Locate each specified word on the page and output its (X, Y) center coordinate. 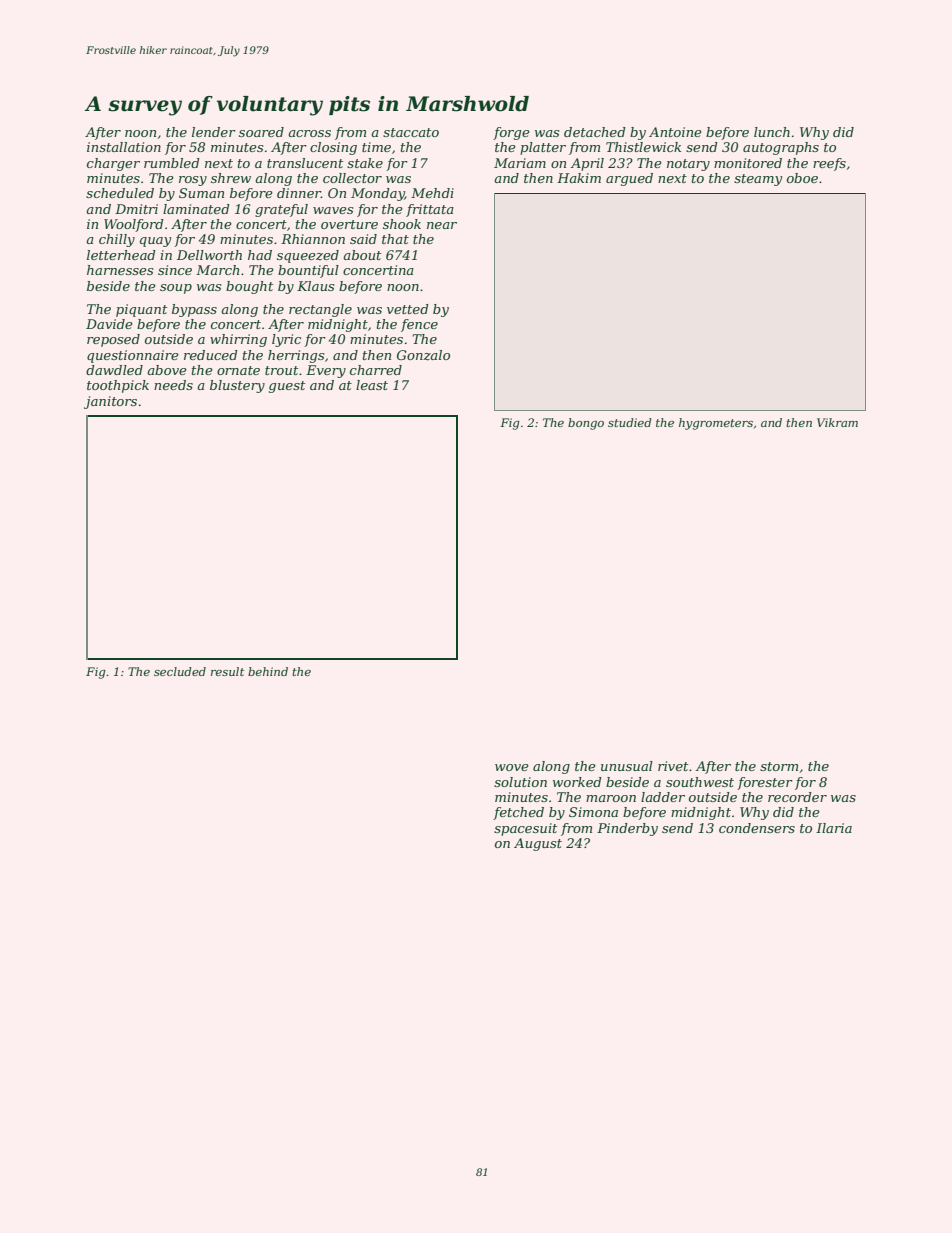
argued (629, 179)
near (442, 225)
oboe (802, 178)
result (227, 671)
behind (268, 671)
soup (176, 289)
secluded (180, 671)
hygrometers (716, 424)
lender (214, 132)
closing (333, 148)
